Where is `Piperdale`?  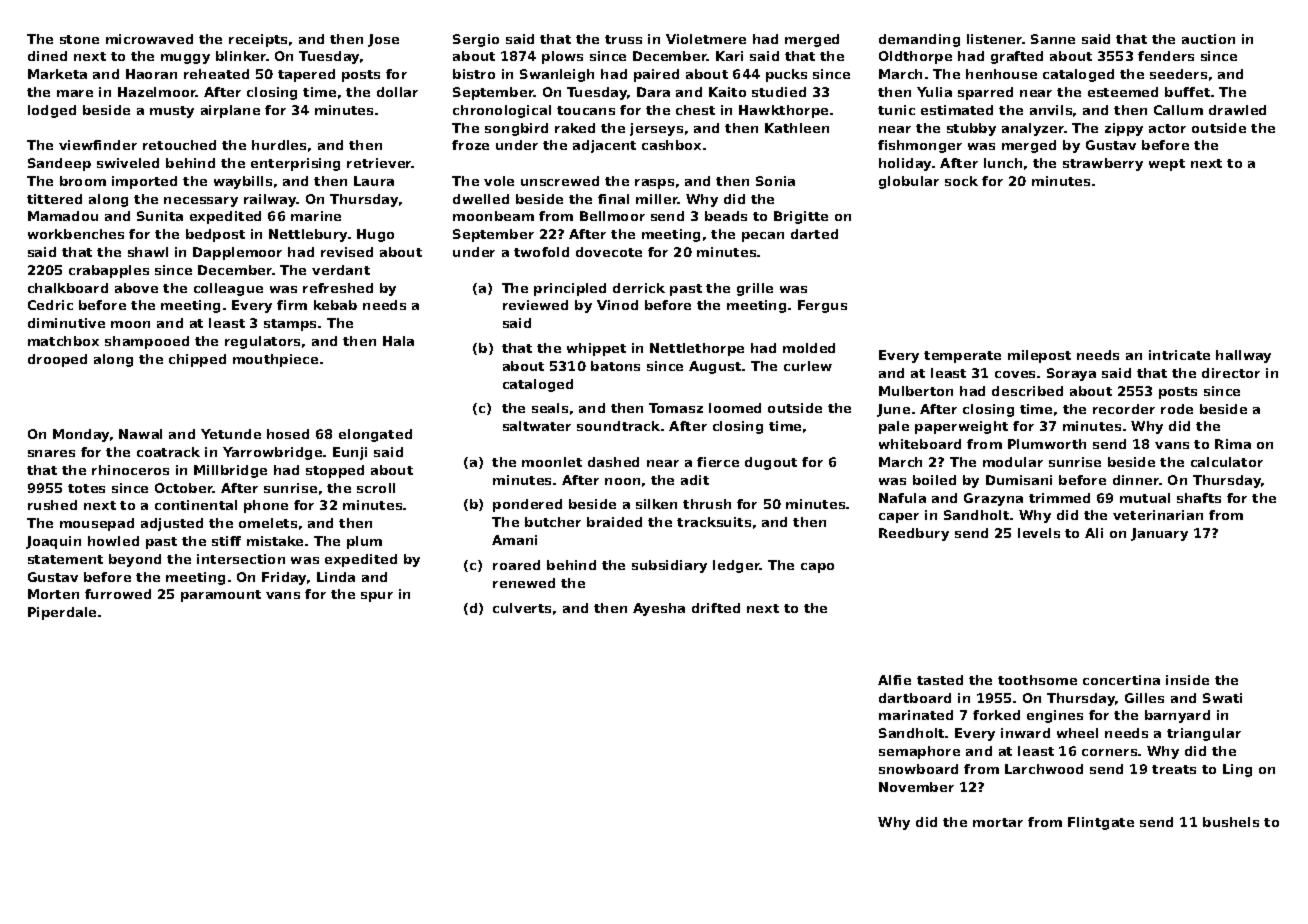 Piperdale is located at coordinates (62, 613).
